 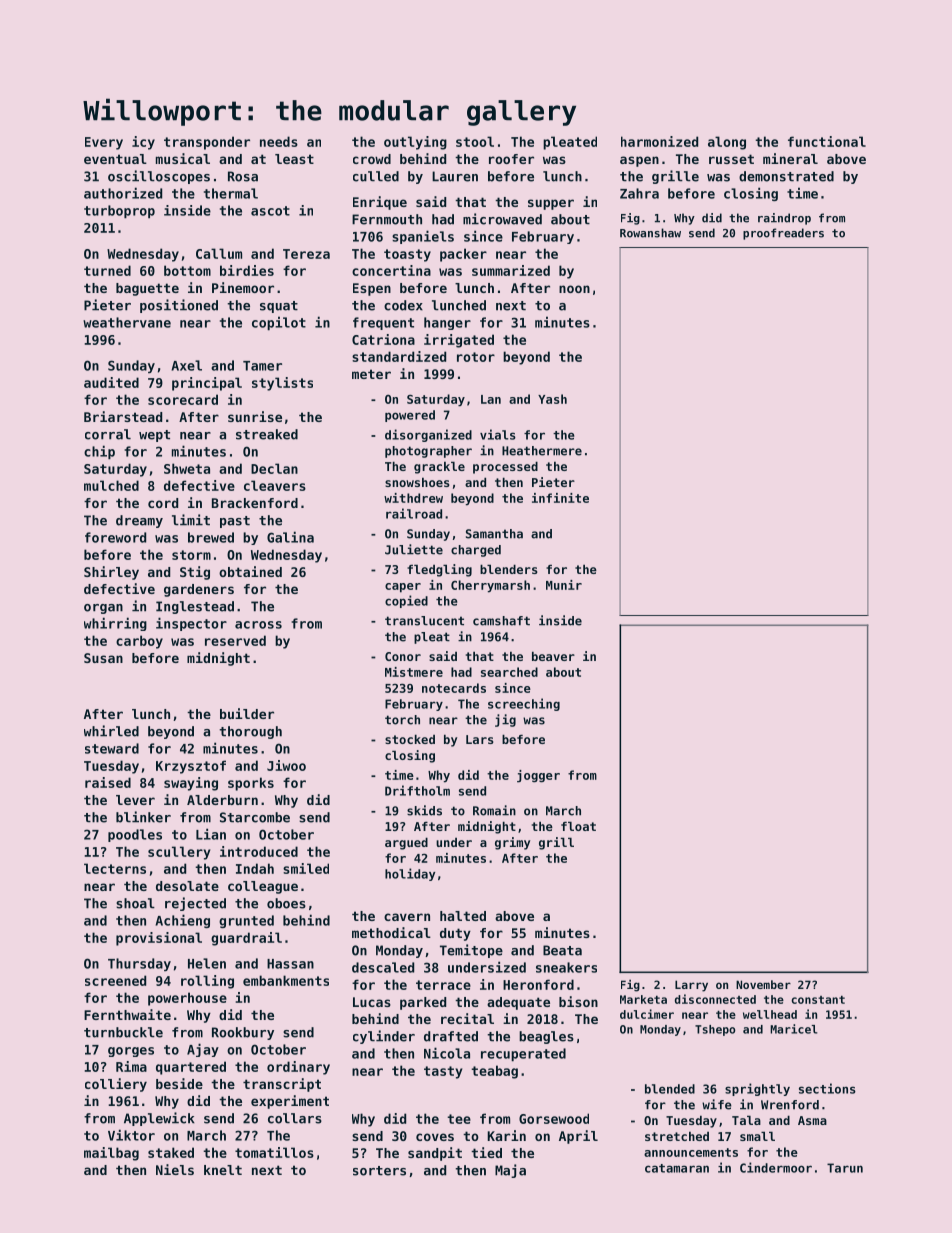 I want to click on obtained, so click(x=250, y=571).
